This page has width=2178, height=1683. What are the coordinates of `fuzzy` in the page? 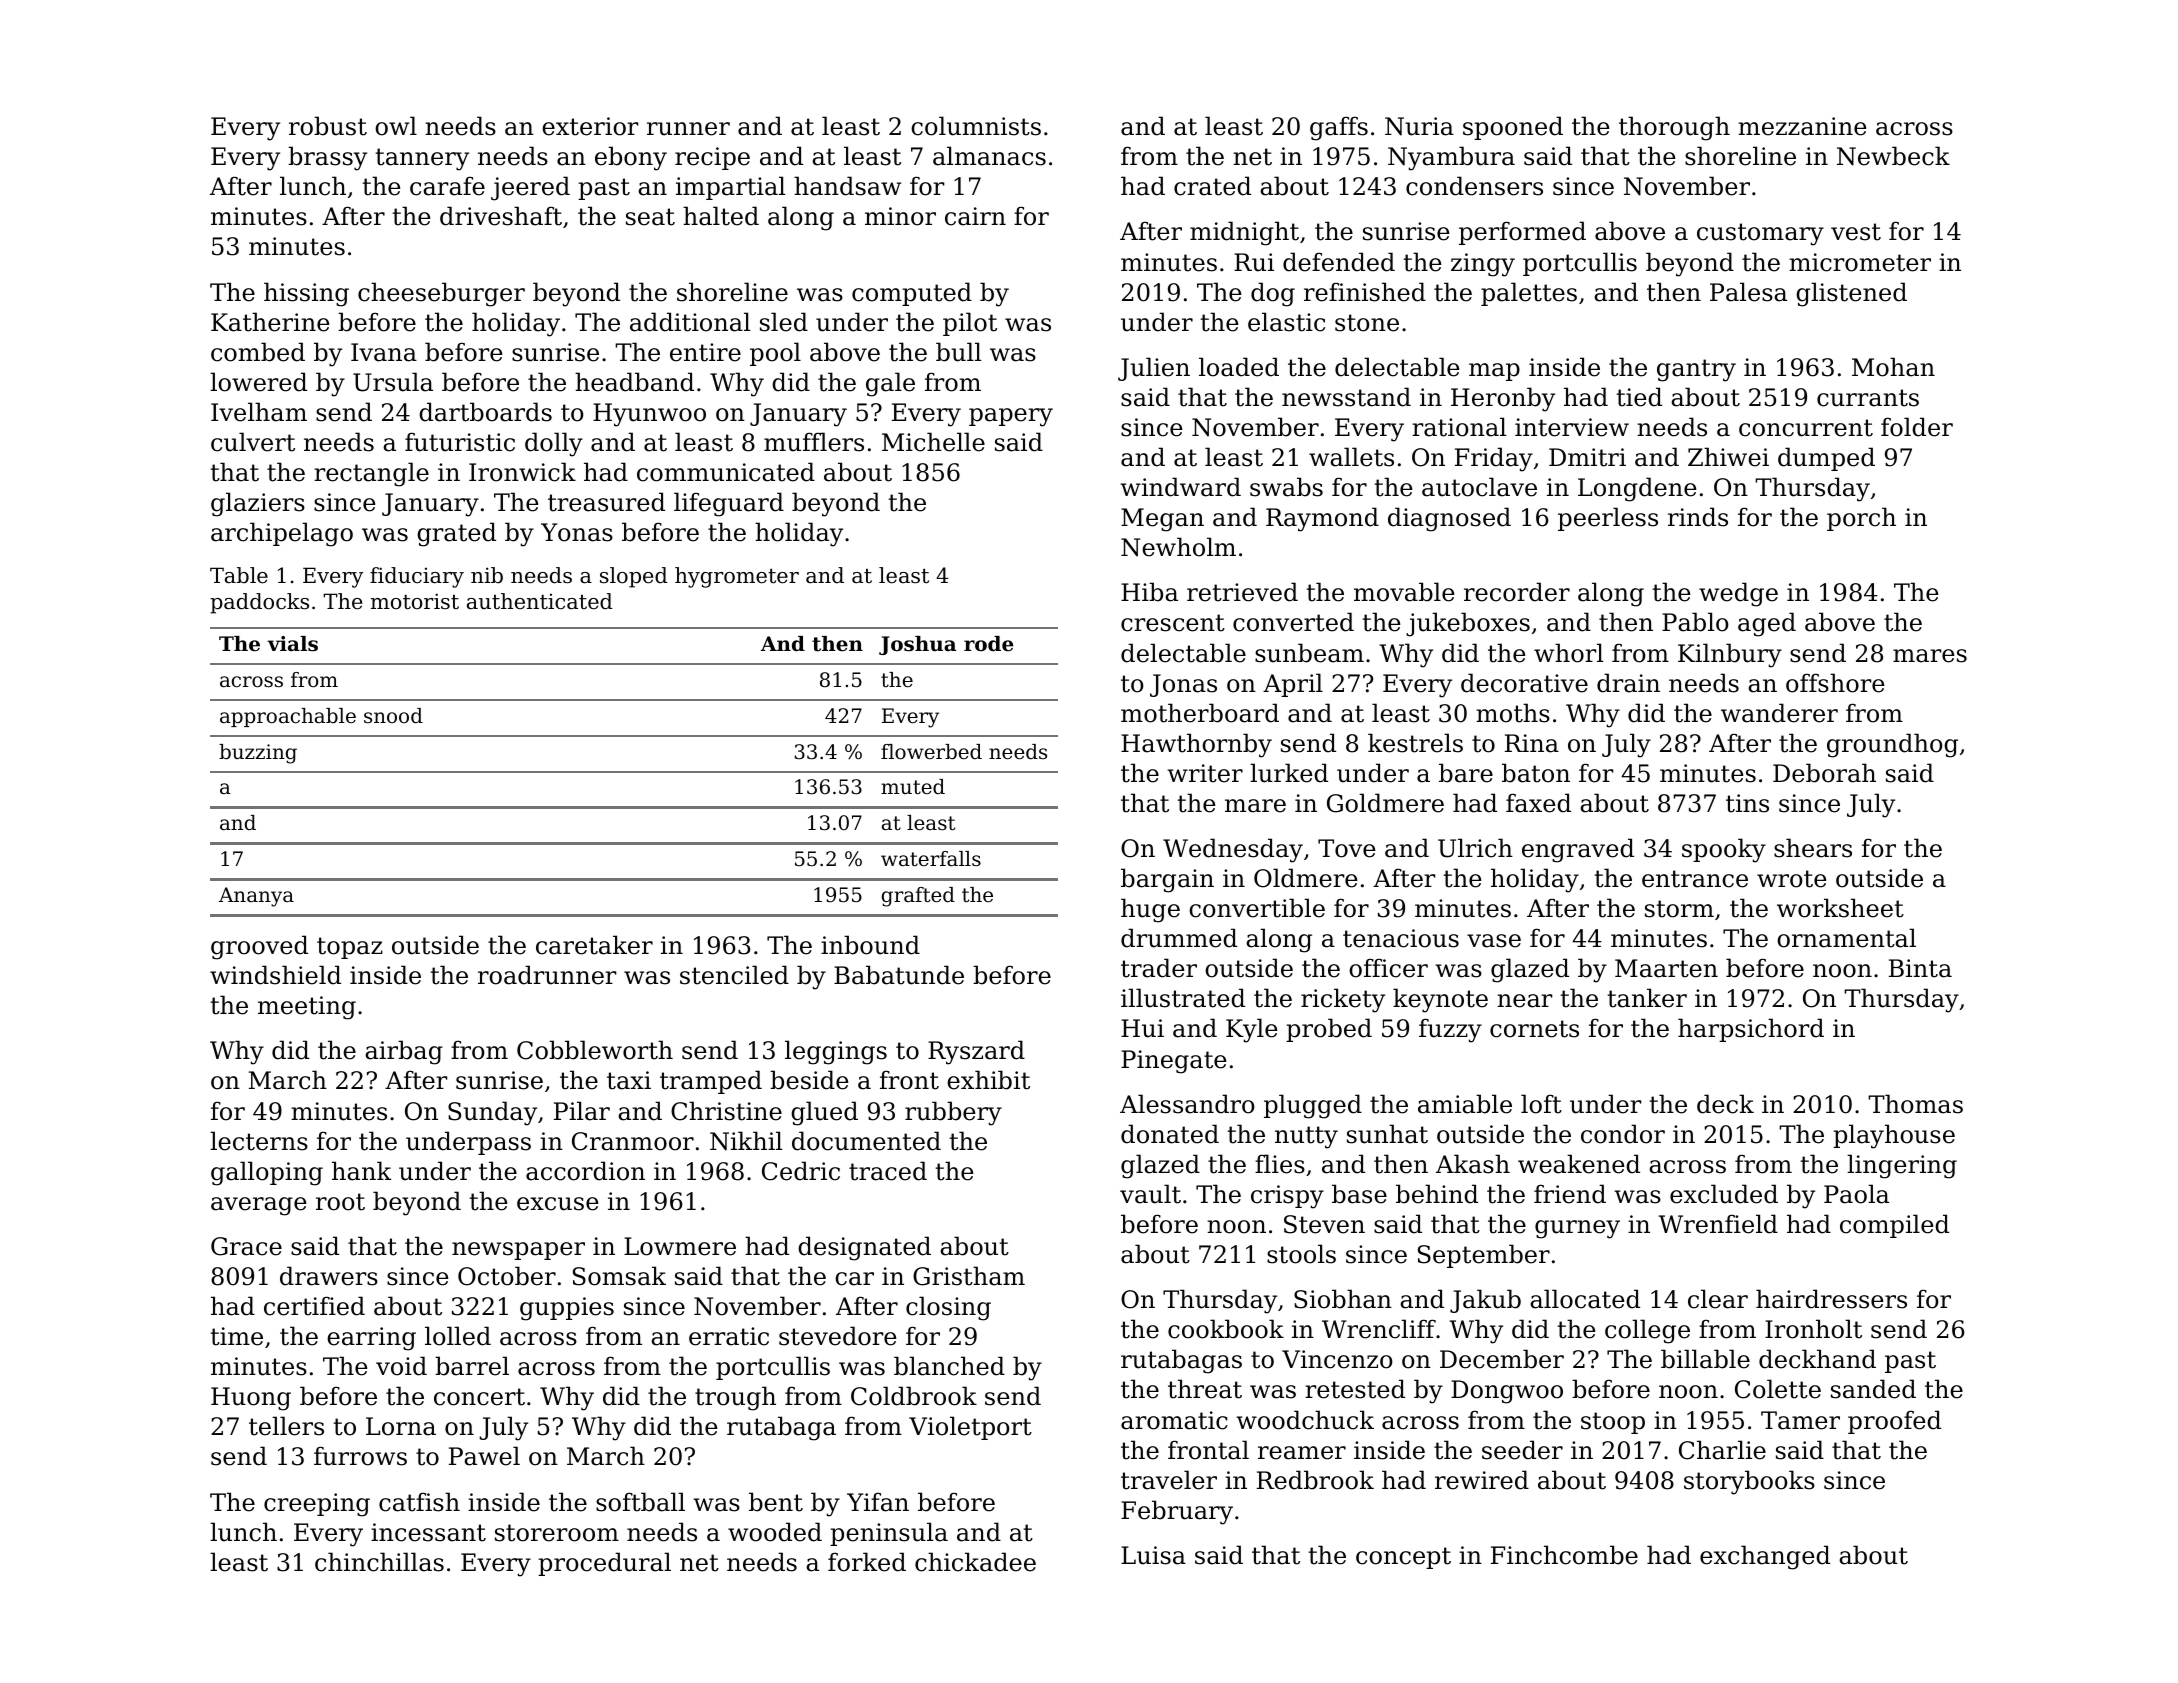 It's located at (1450, 1030).
